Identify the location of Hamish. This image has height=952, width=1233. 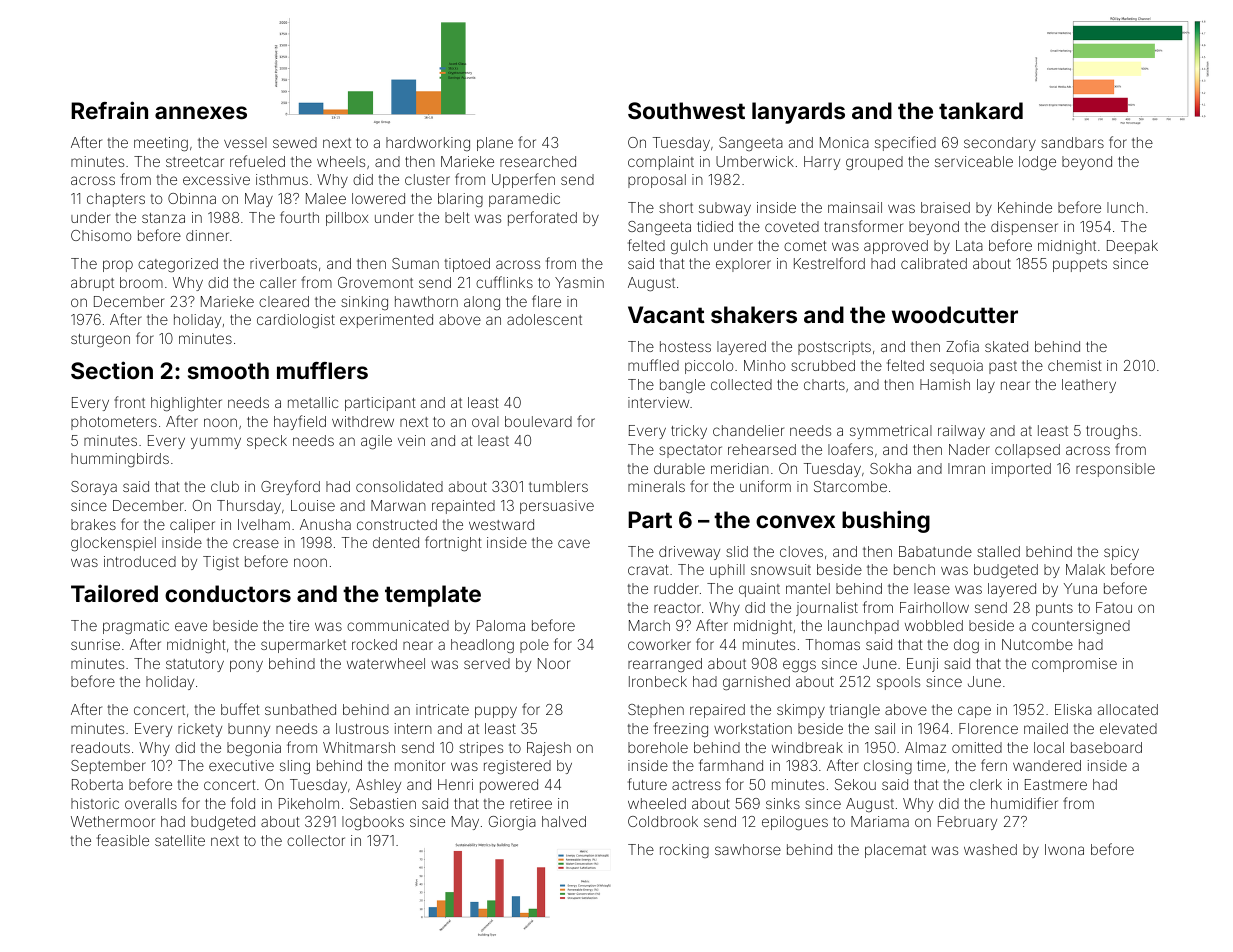
(945, 384).
